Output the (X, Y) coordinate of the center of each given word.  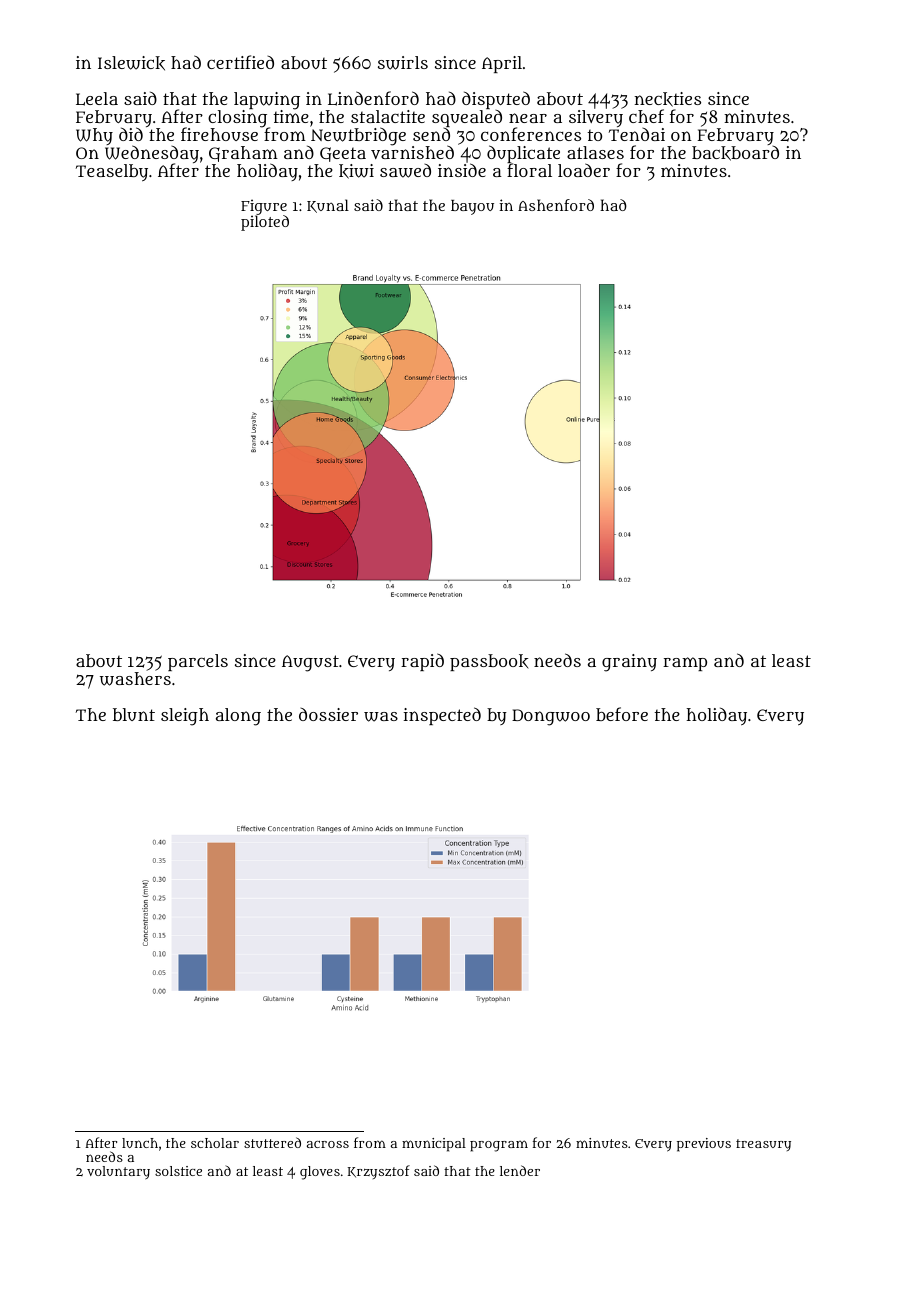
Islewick (131, 63)
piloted (265, 223)
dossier (328, 714)
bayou (472, 207)
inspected (442, 716)
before (622, 714)
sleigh (185, 717)
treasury (763, 1145)
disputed (496, 100)
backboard (735, 153)
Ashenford (556, 205)
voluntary (118, 1172)
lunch (140, 1143)
